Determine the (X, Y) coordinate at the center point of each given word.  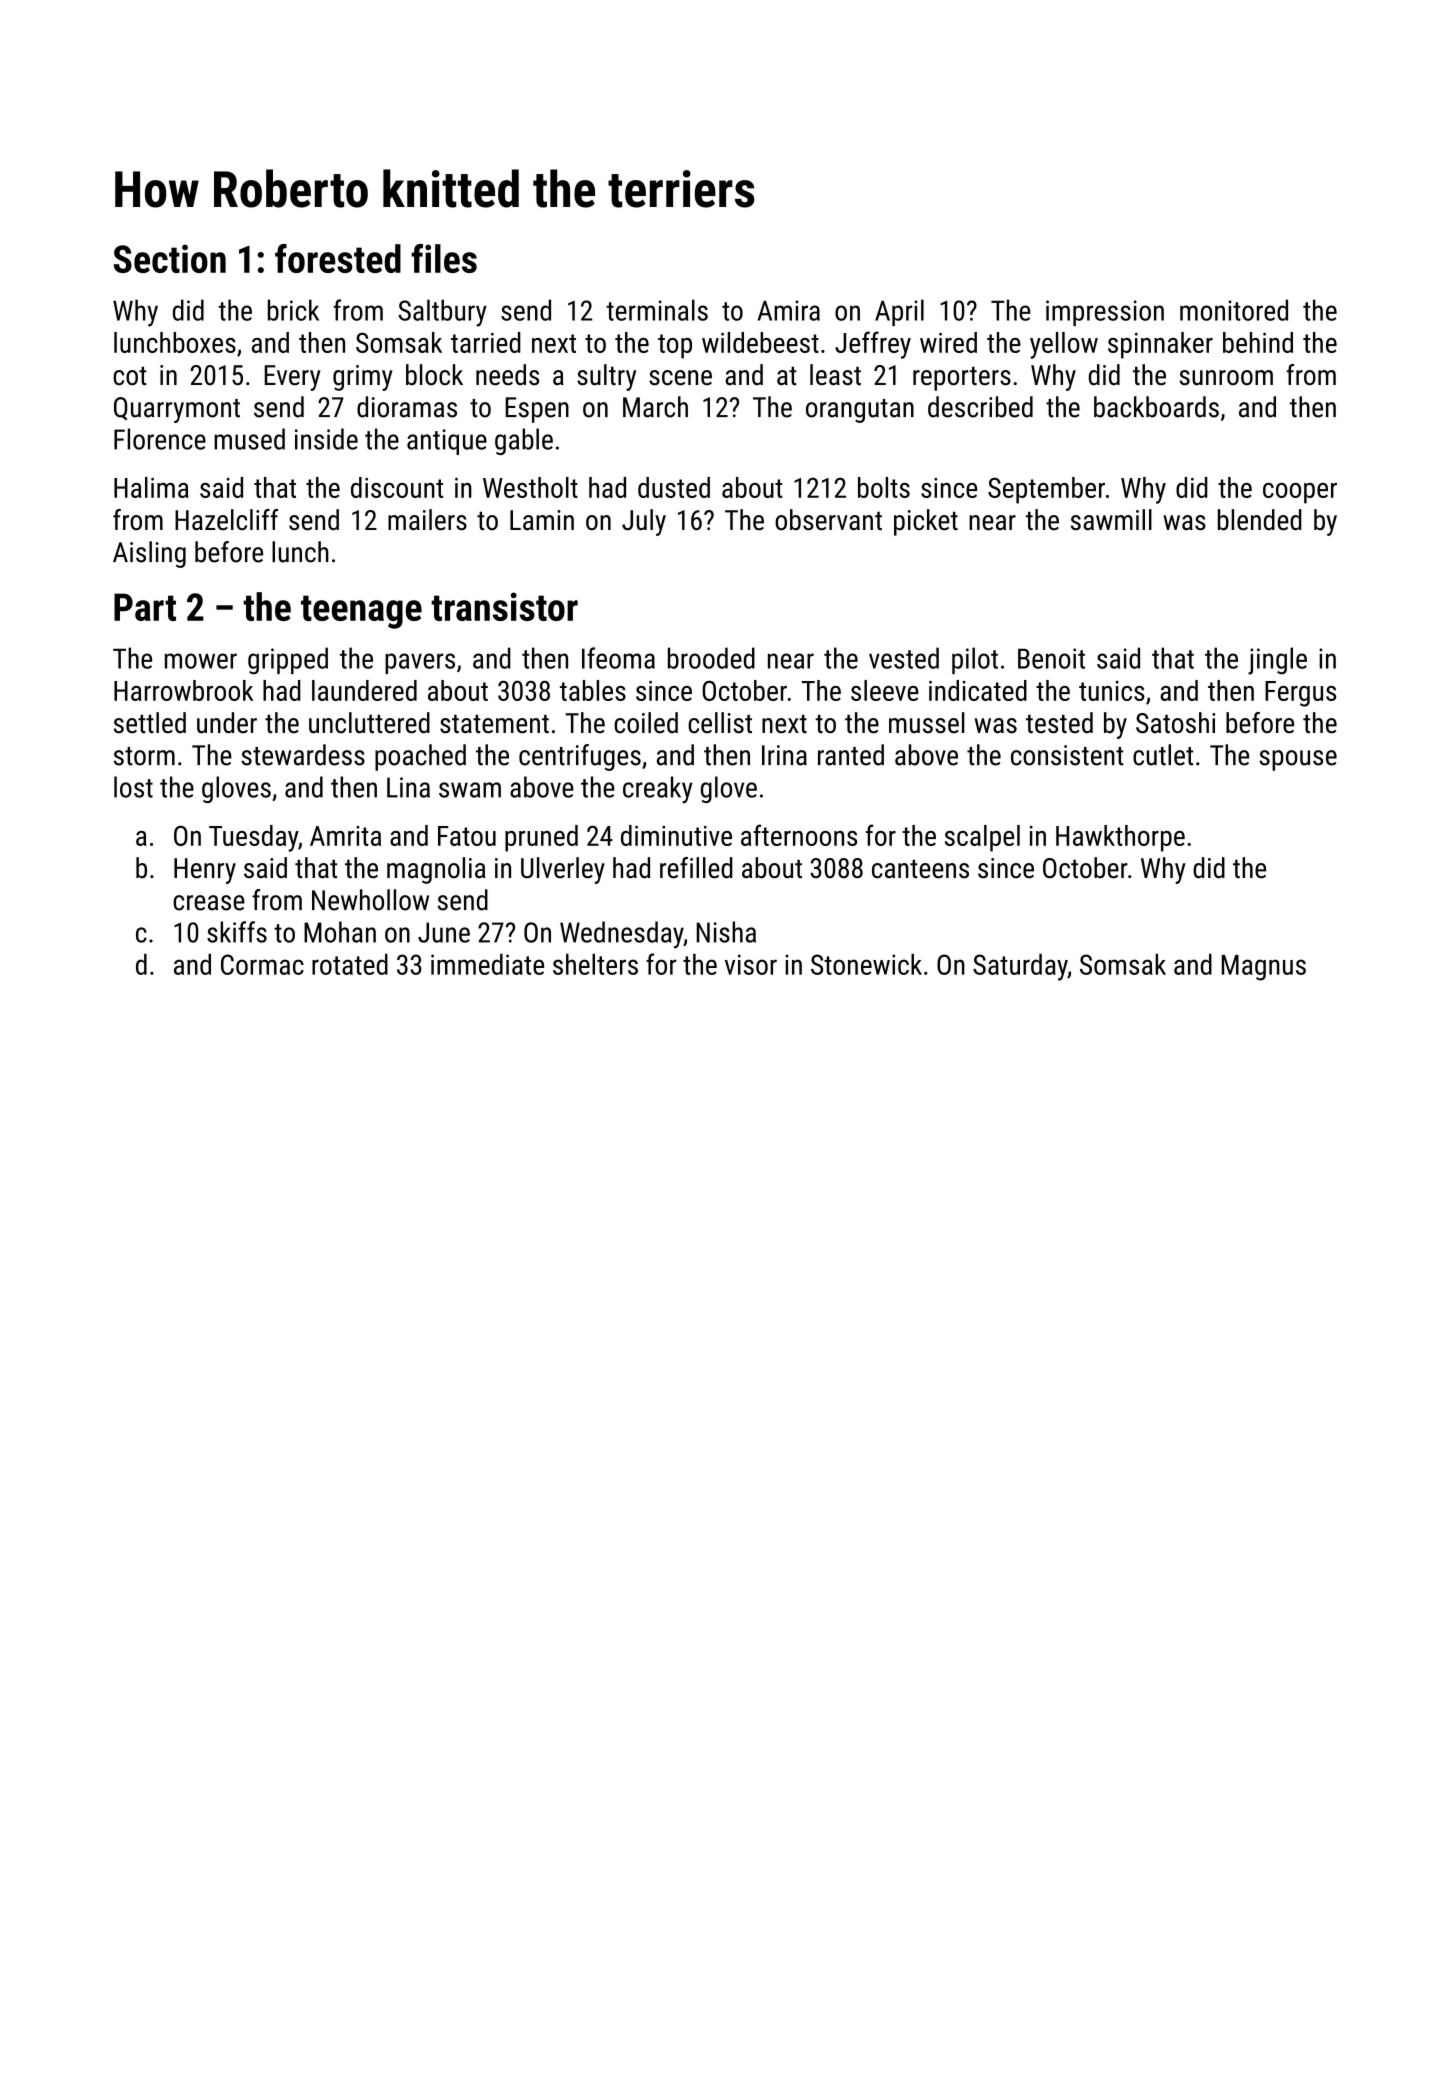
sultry (606, 377)
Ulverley (563, 870)
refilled (696, 868)
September (1046, 490)
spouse (1298, 760)
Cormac (262, 964)
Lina (408, 787)
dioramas (407, 407)
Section (170, 258)
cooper (1300, 493)
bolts (884, 487)
